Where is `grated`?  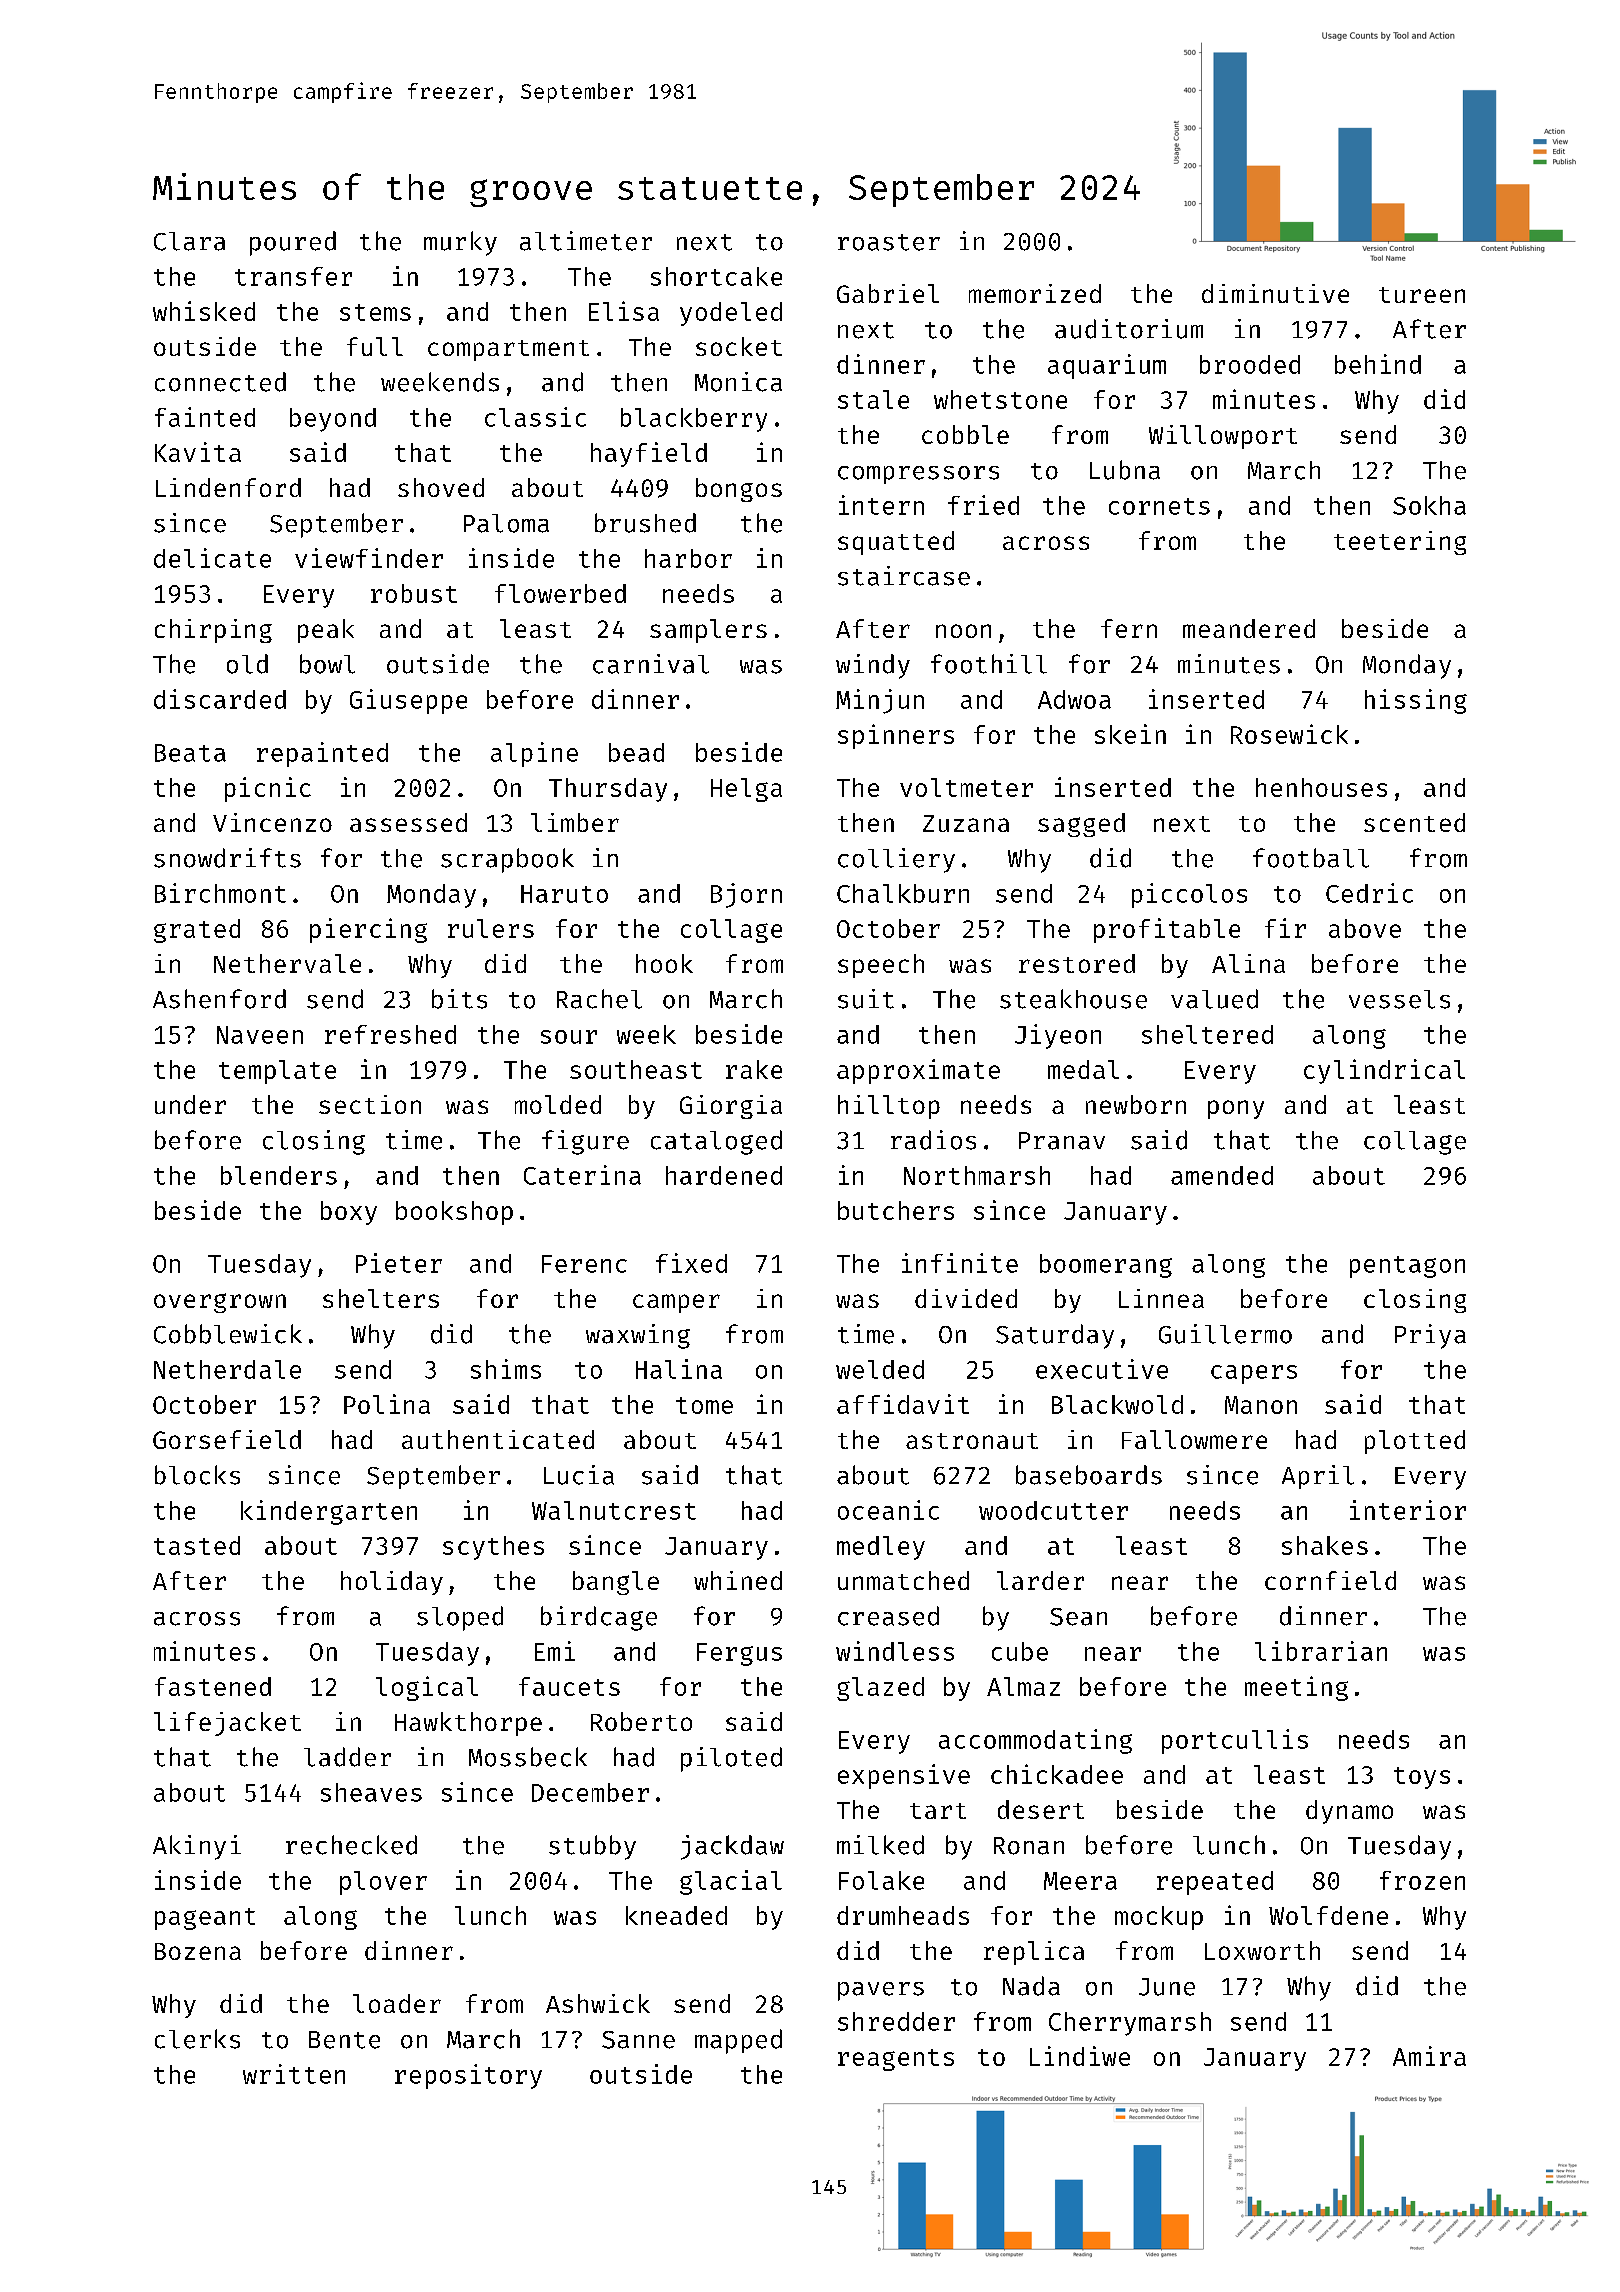 grated is located at coordinates (197, 931).
